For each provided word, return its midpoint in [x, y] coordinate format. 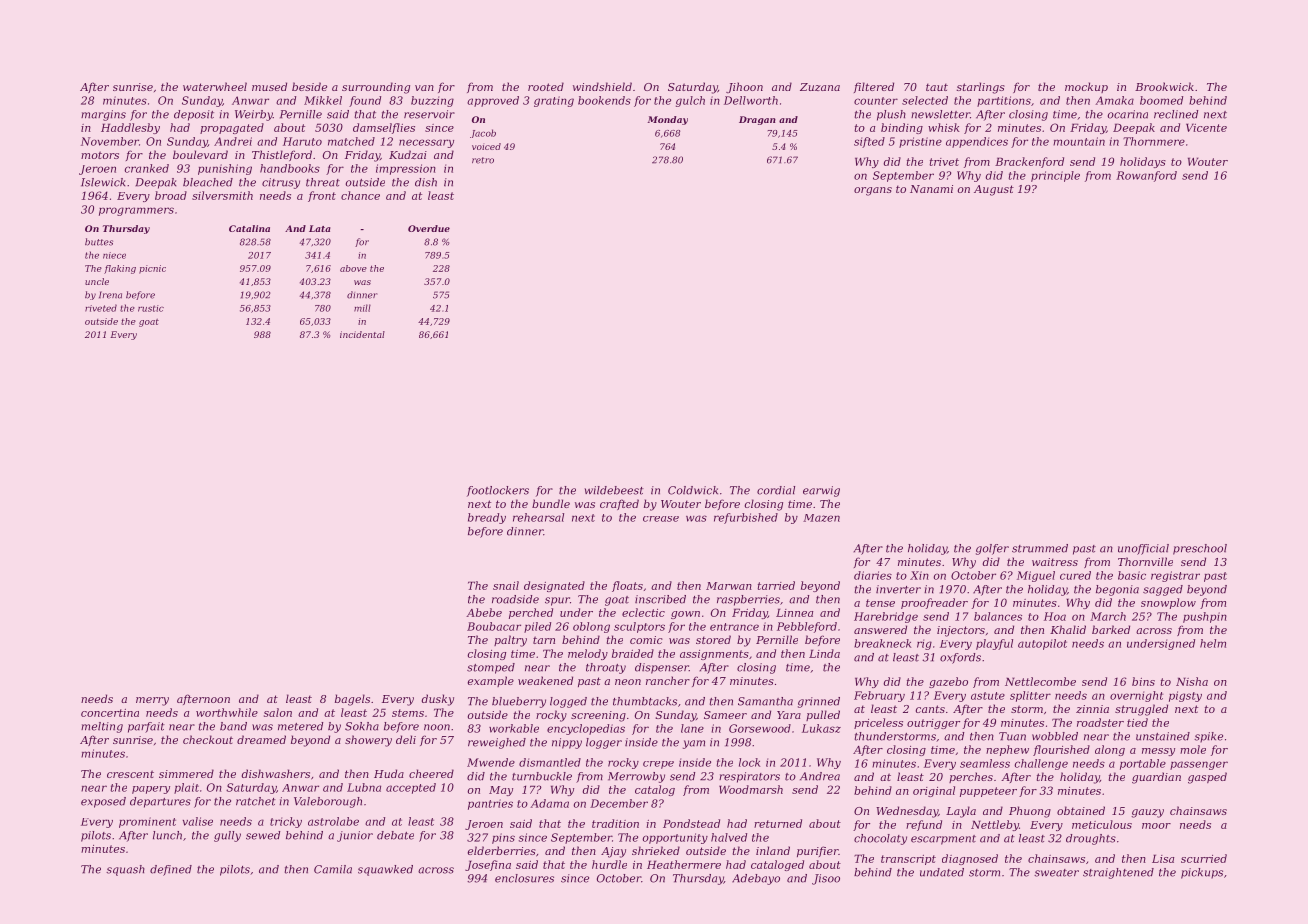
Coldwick [693, 490]
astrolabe [333, 821]
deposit [194, 115]
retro [483, 160]
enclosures [524, 878]
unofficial [1143, 549]
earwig [821, 491]
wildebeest [614, 490]
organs [873, 191]
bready [487, 518]
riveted [101, 308]
